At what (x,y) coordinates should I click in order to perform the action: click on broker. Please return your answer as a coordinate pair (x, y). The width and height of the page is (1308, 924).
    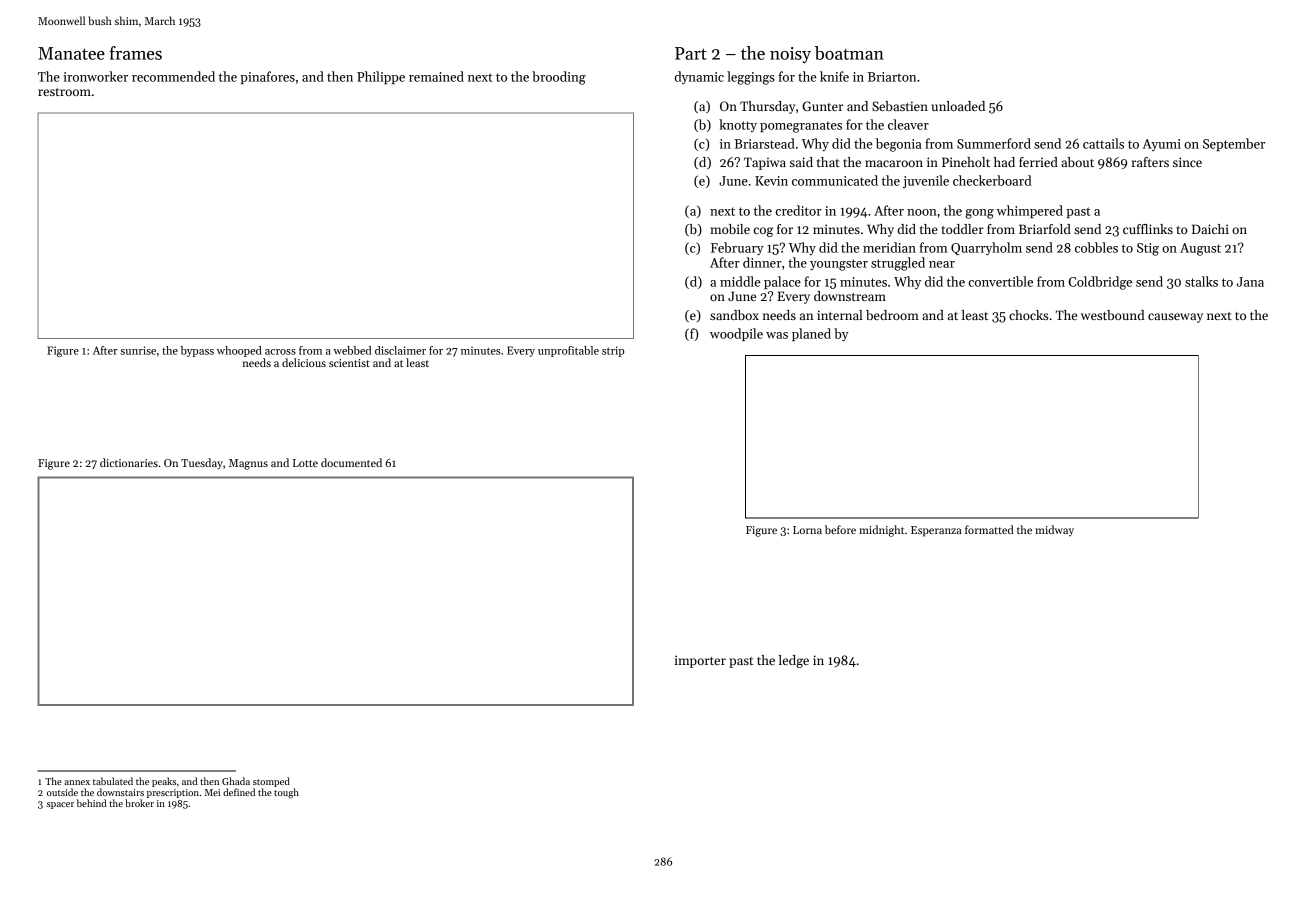
    Looking at the image, I should click on (139, 803).
